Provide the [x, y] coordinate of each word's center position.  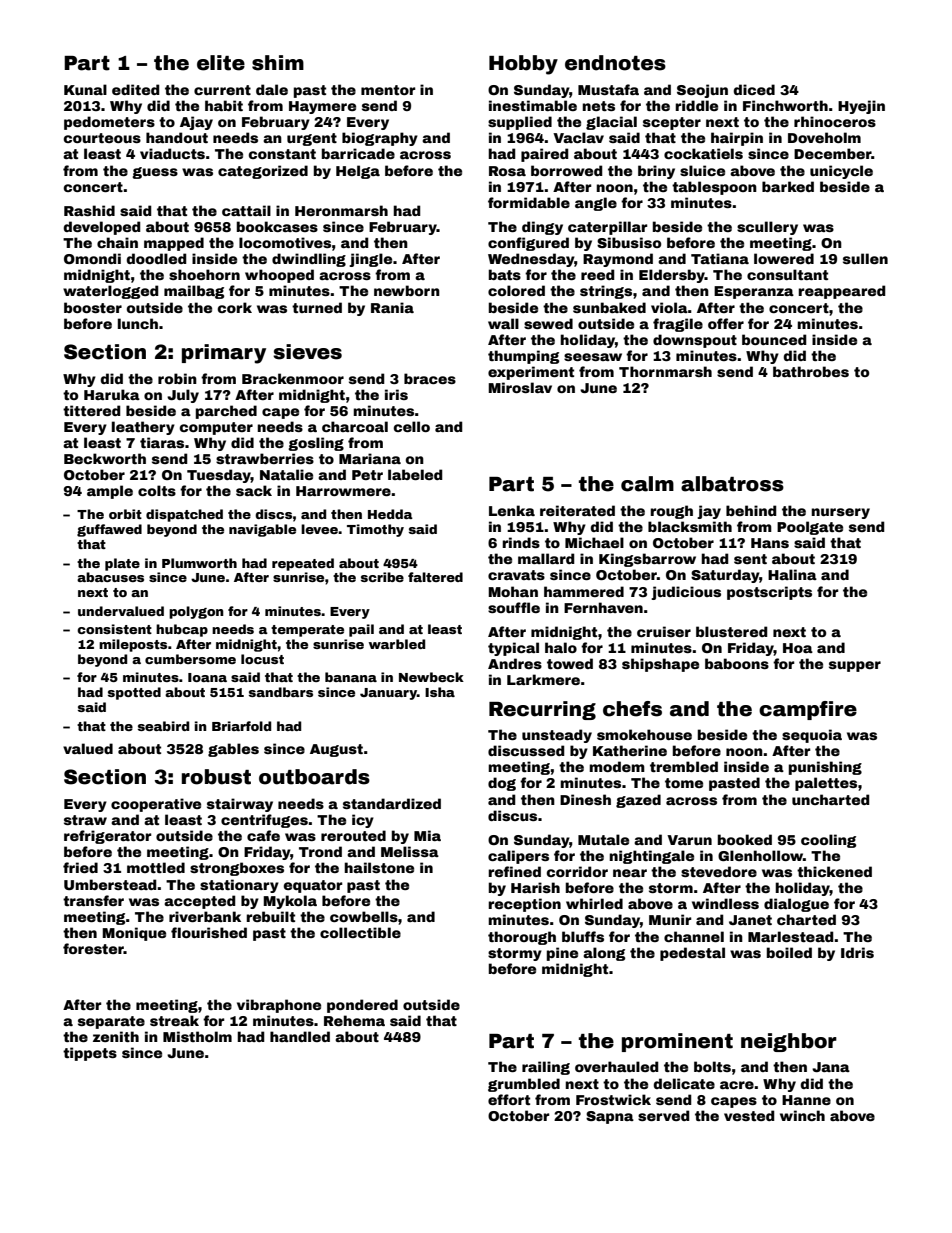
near [630, 873]
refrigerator [108, 837]
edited [136, 89]
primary [224, 354]
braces [430, 378]
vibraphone [279, 1006]
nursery [840, 513]
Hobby [523, 65]
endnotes [615, 63]
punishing [825, 768]
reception [524, 905]
